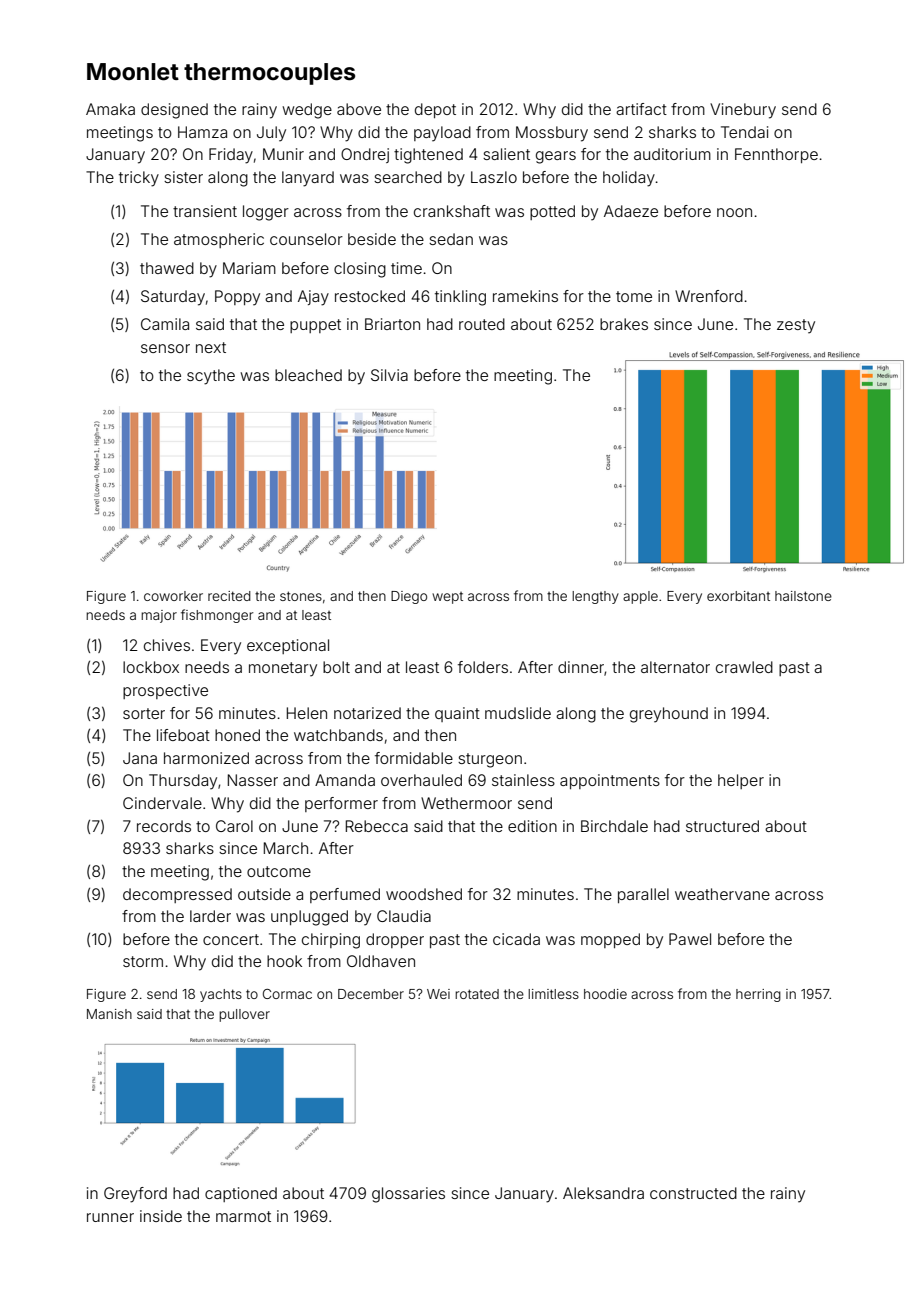  I want to click on storm, so click(143, 961).
